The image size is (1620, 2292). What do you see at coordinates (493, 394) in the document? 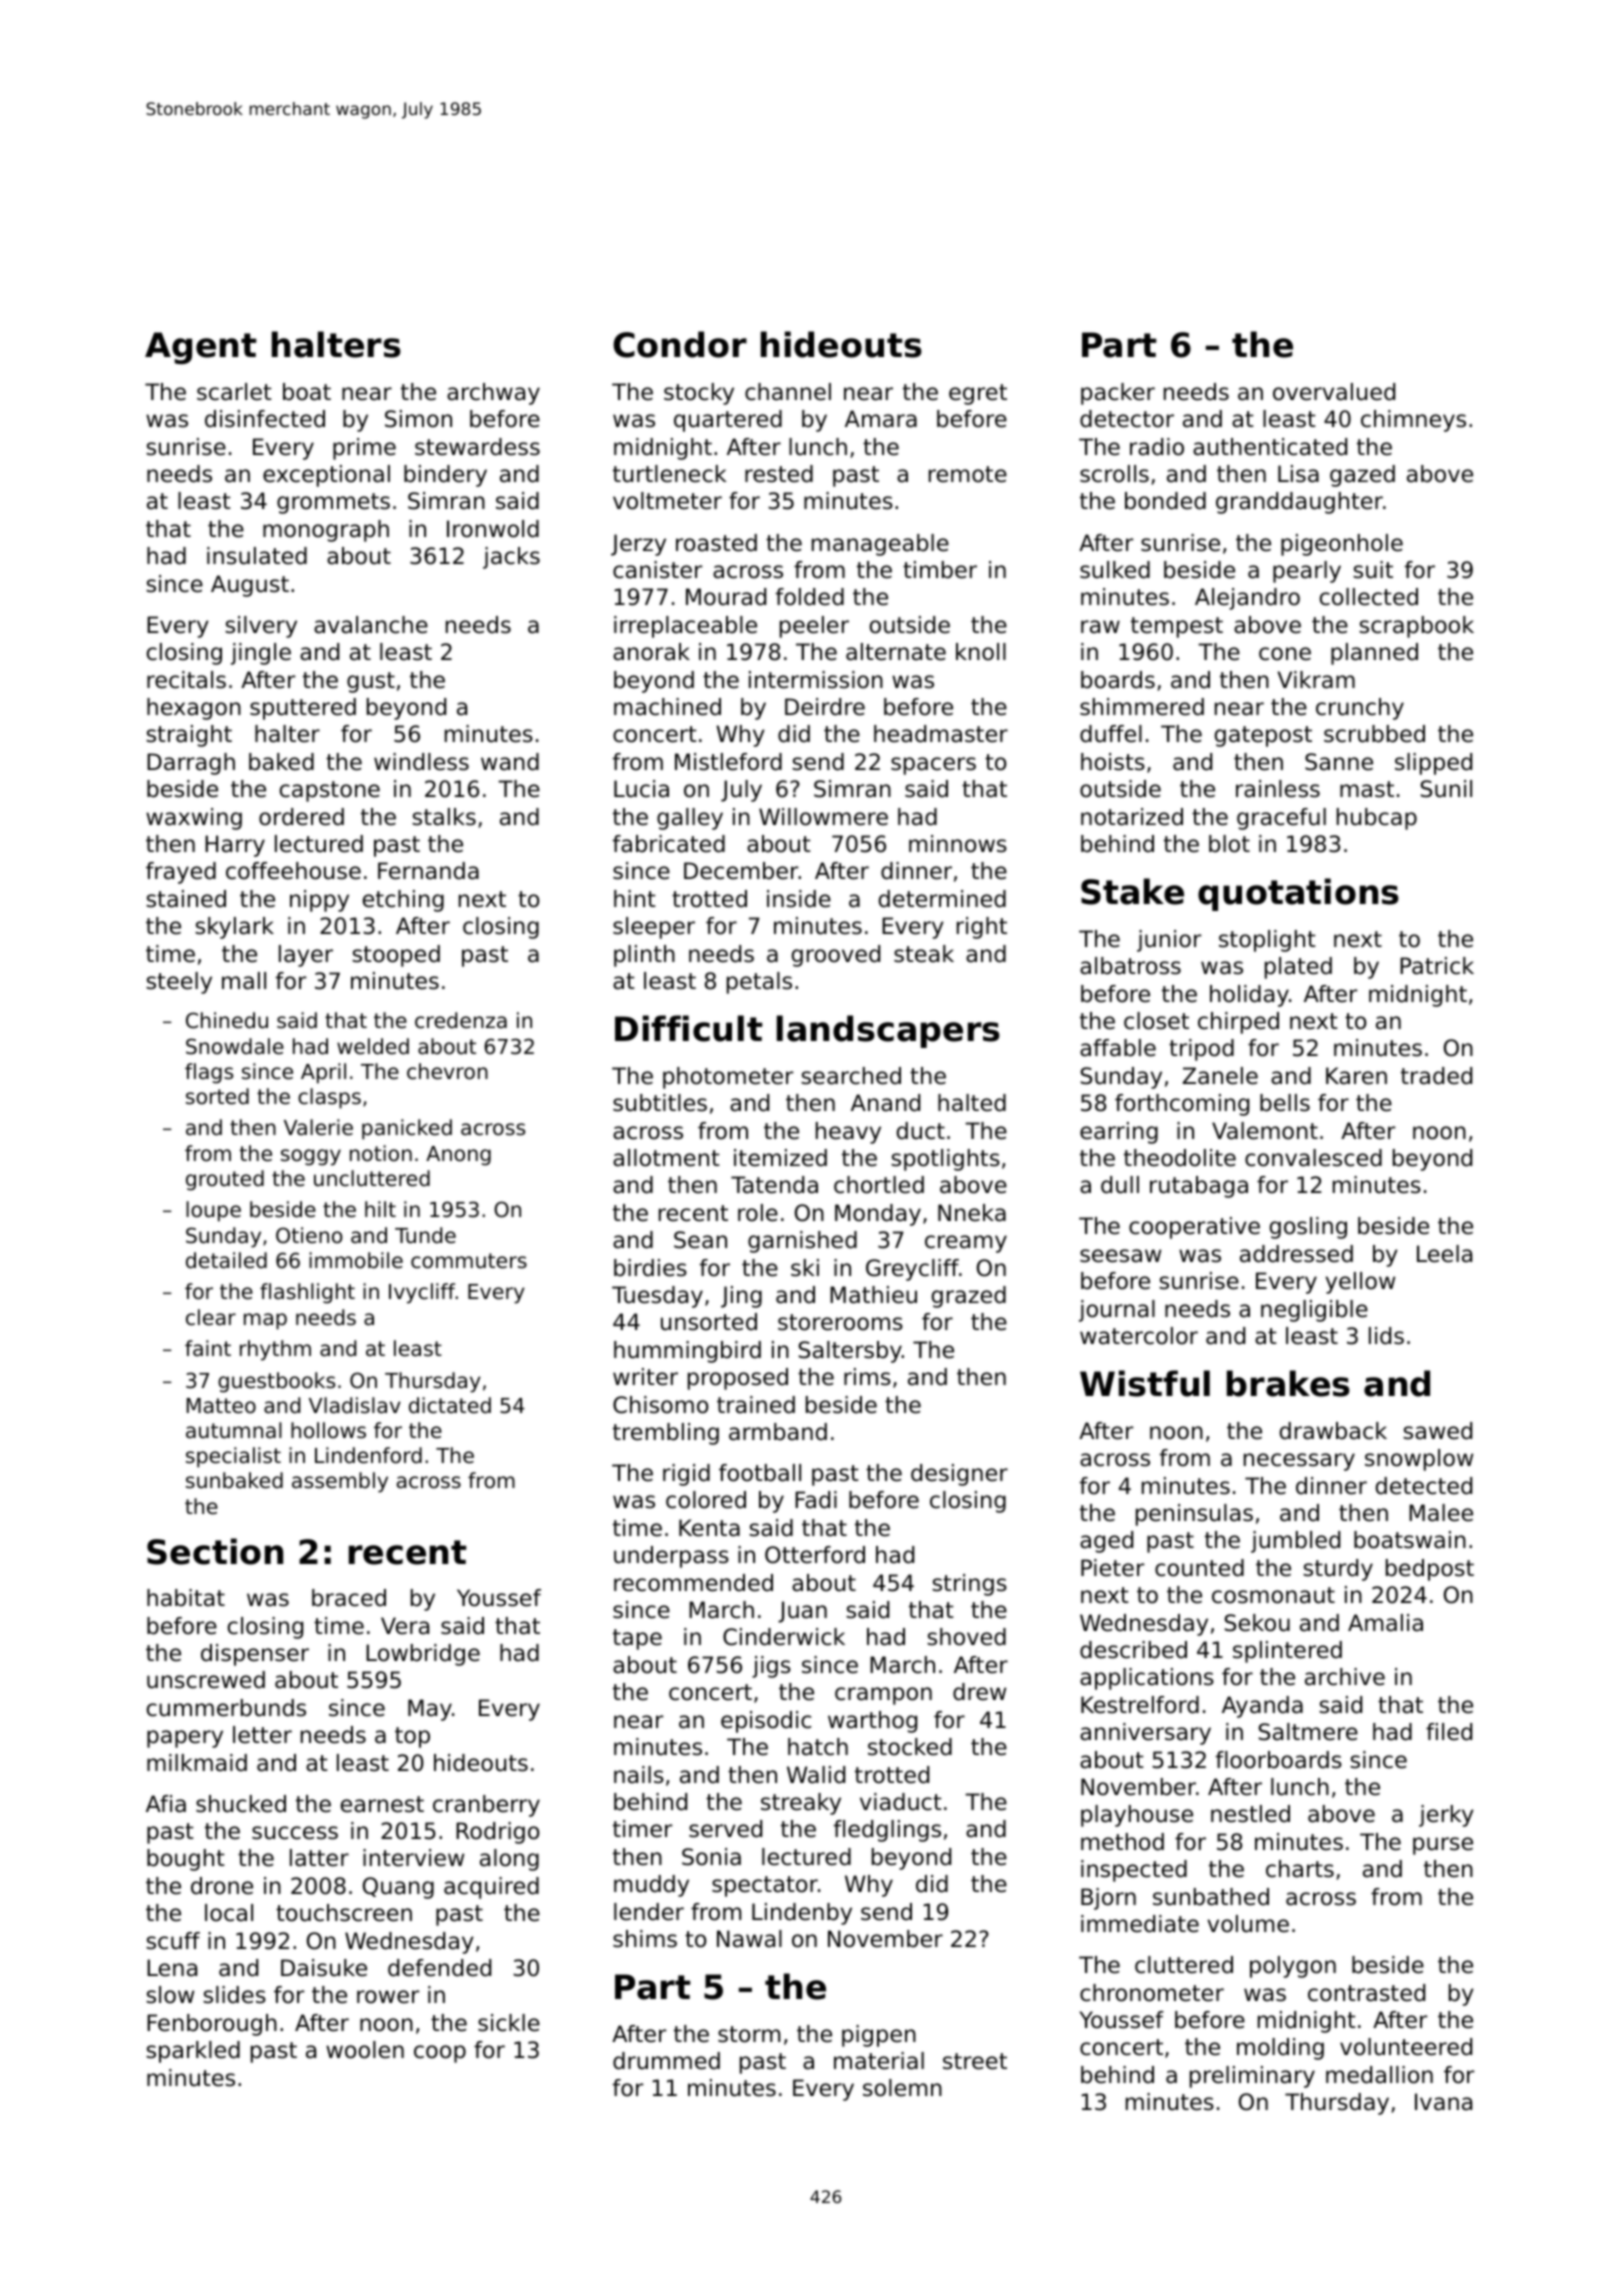
I see `archway` at bounding box center [493, 394].
